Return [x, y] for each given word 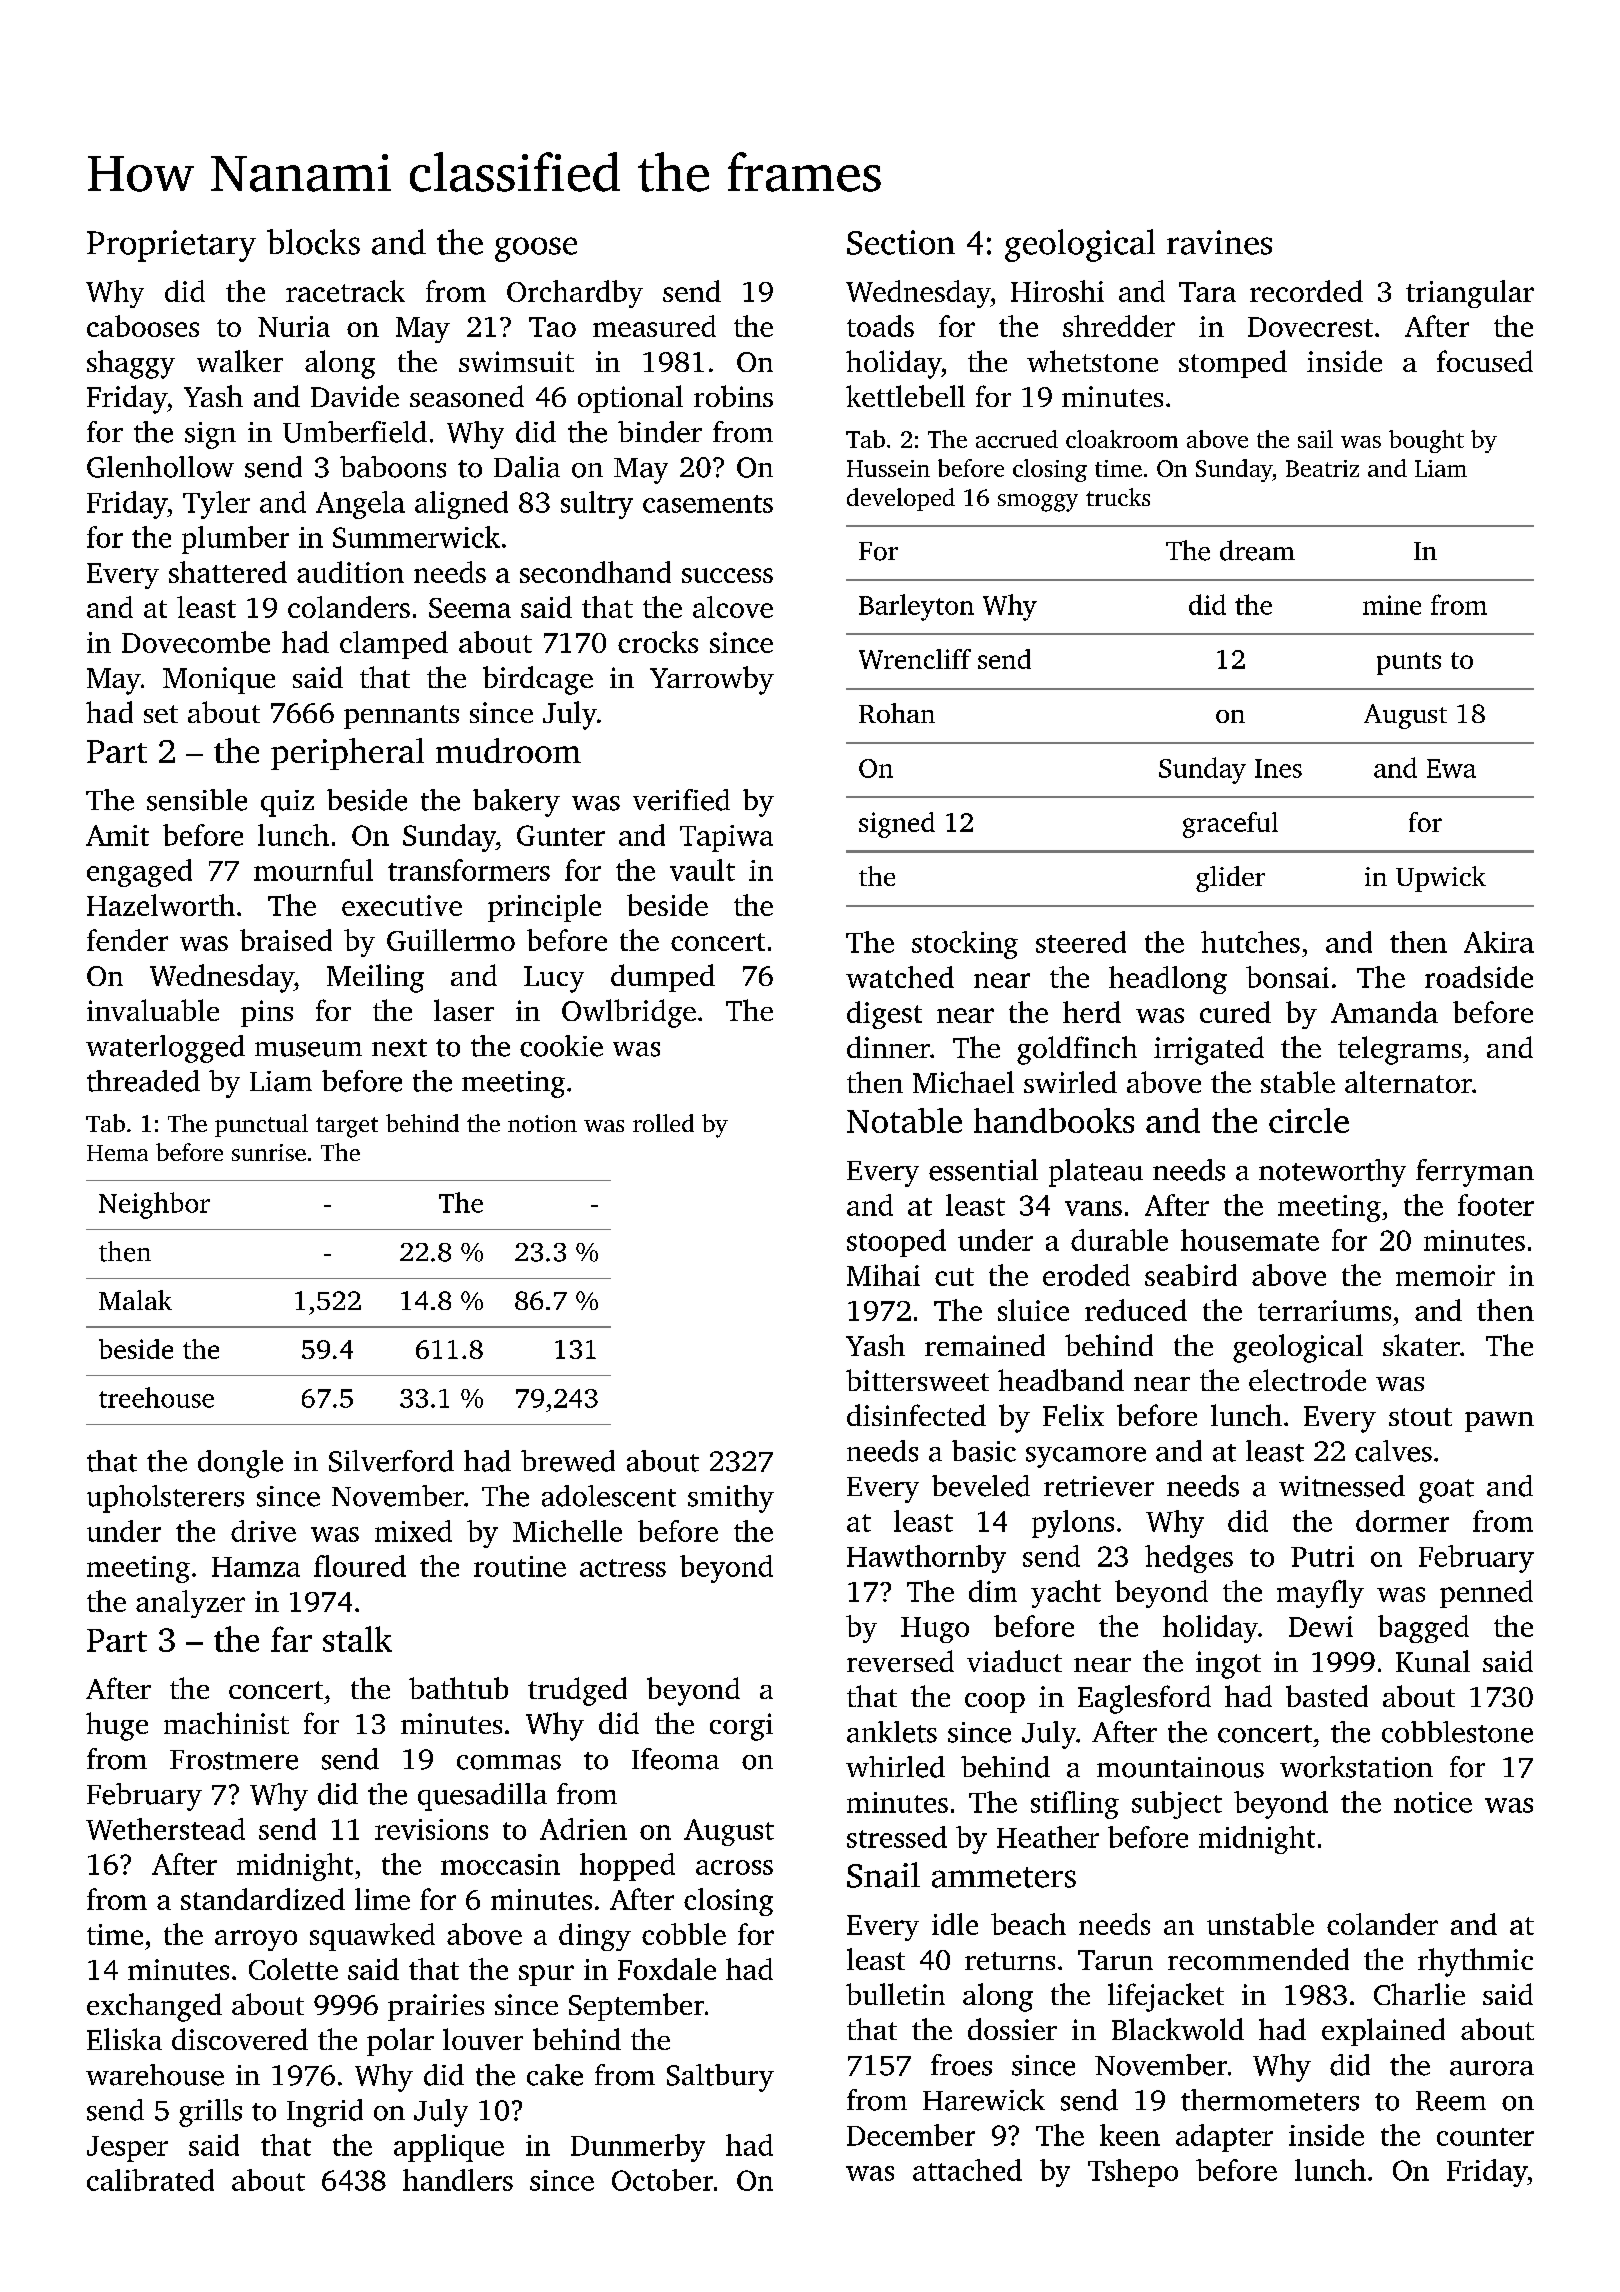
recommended [1258, 1959]
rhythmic [1475, 1962]
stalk [357, 1639]
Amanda [1384, 1012]
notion [542, 1123]
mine [1392, 605]
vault [702, 870]
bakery [516, 803]
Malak [135, 1300]
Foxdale [667, 1969]
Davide [355, 396]
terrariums [1324, 1310]
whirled [895, 1767]
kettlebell [905, 396]
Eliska [124, 2039]
